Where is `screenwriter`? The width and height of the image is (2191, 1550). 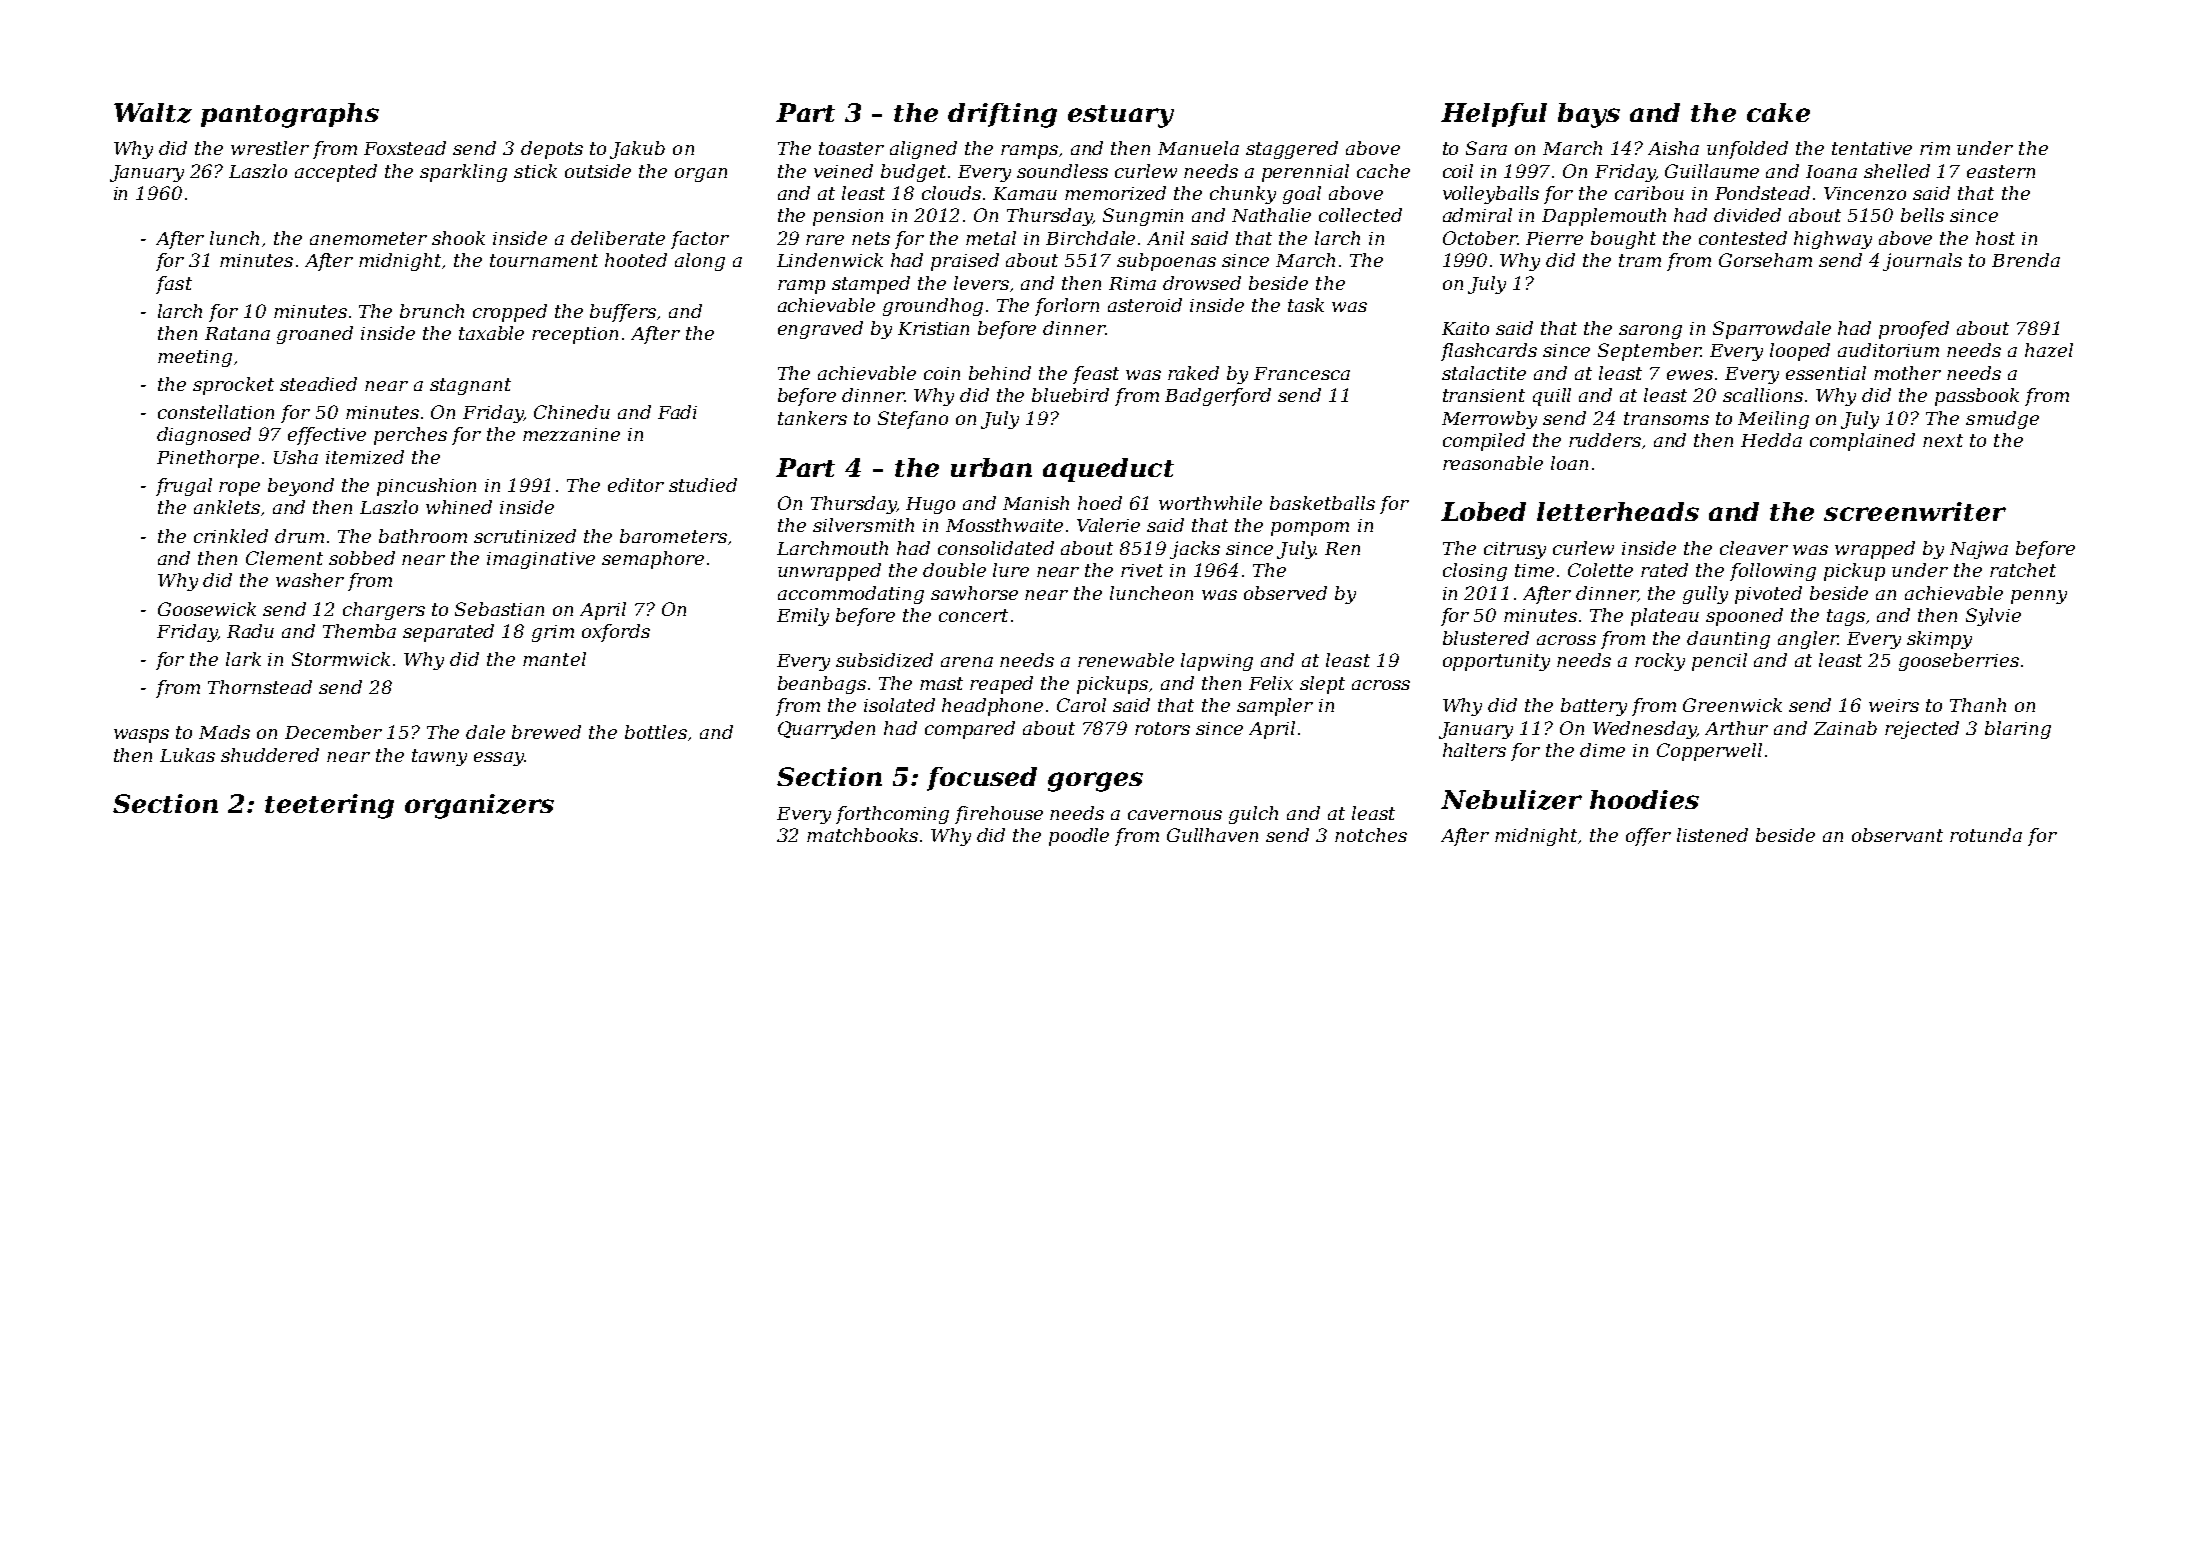 screenwriter is located at coordinates (1915, 511).
